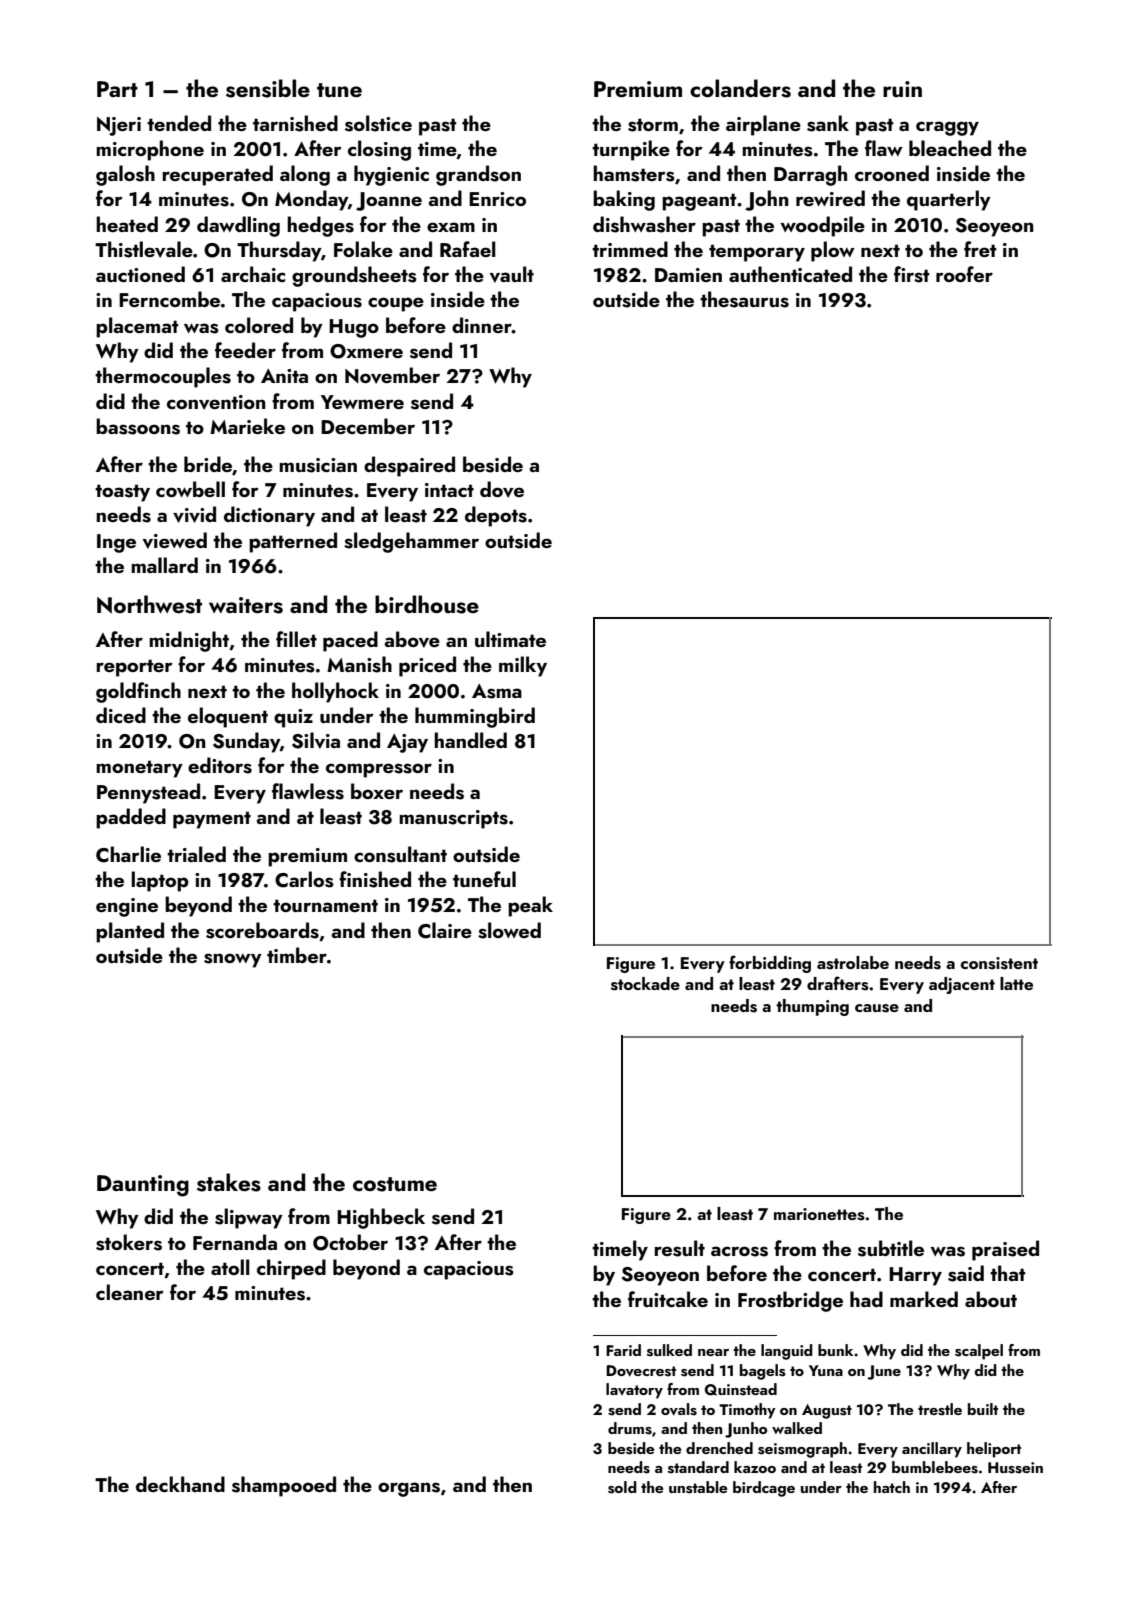  I want to click on stakes, so click(229, 1182).
